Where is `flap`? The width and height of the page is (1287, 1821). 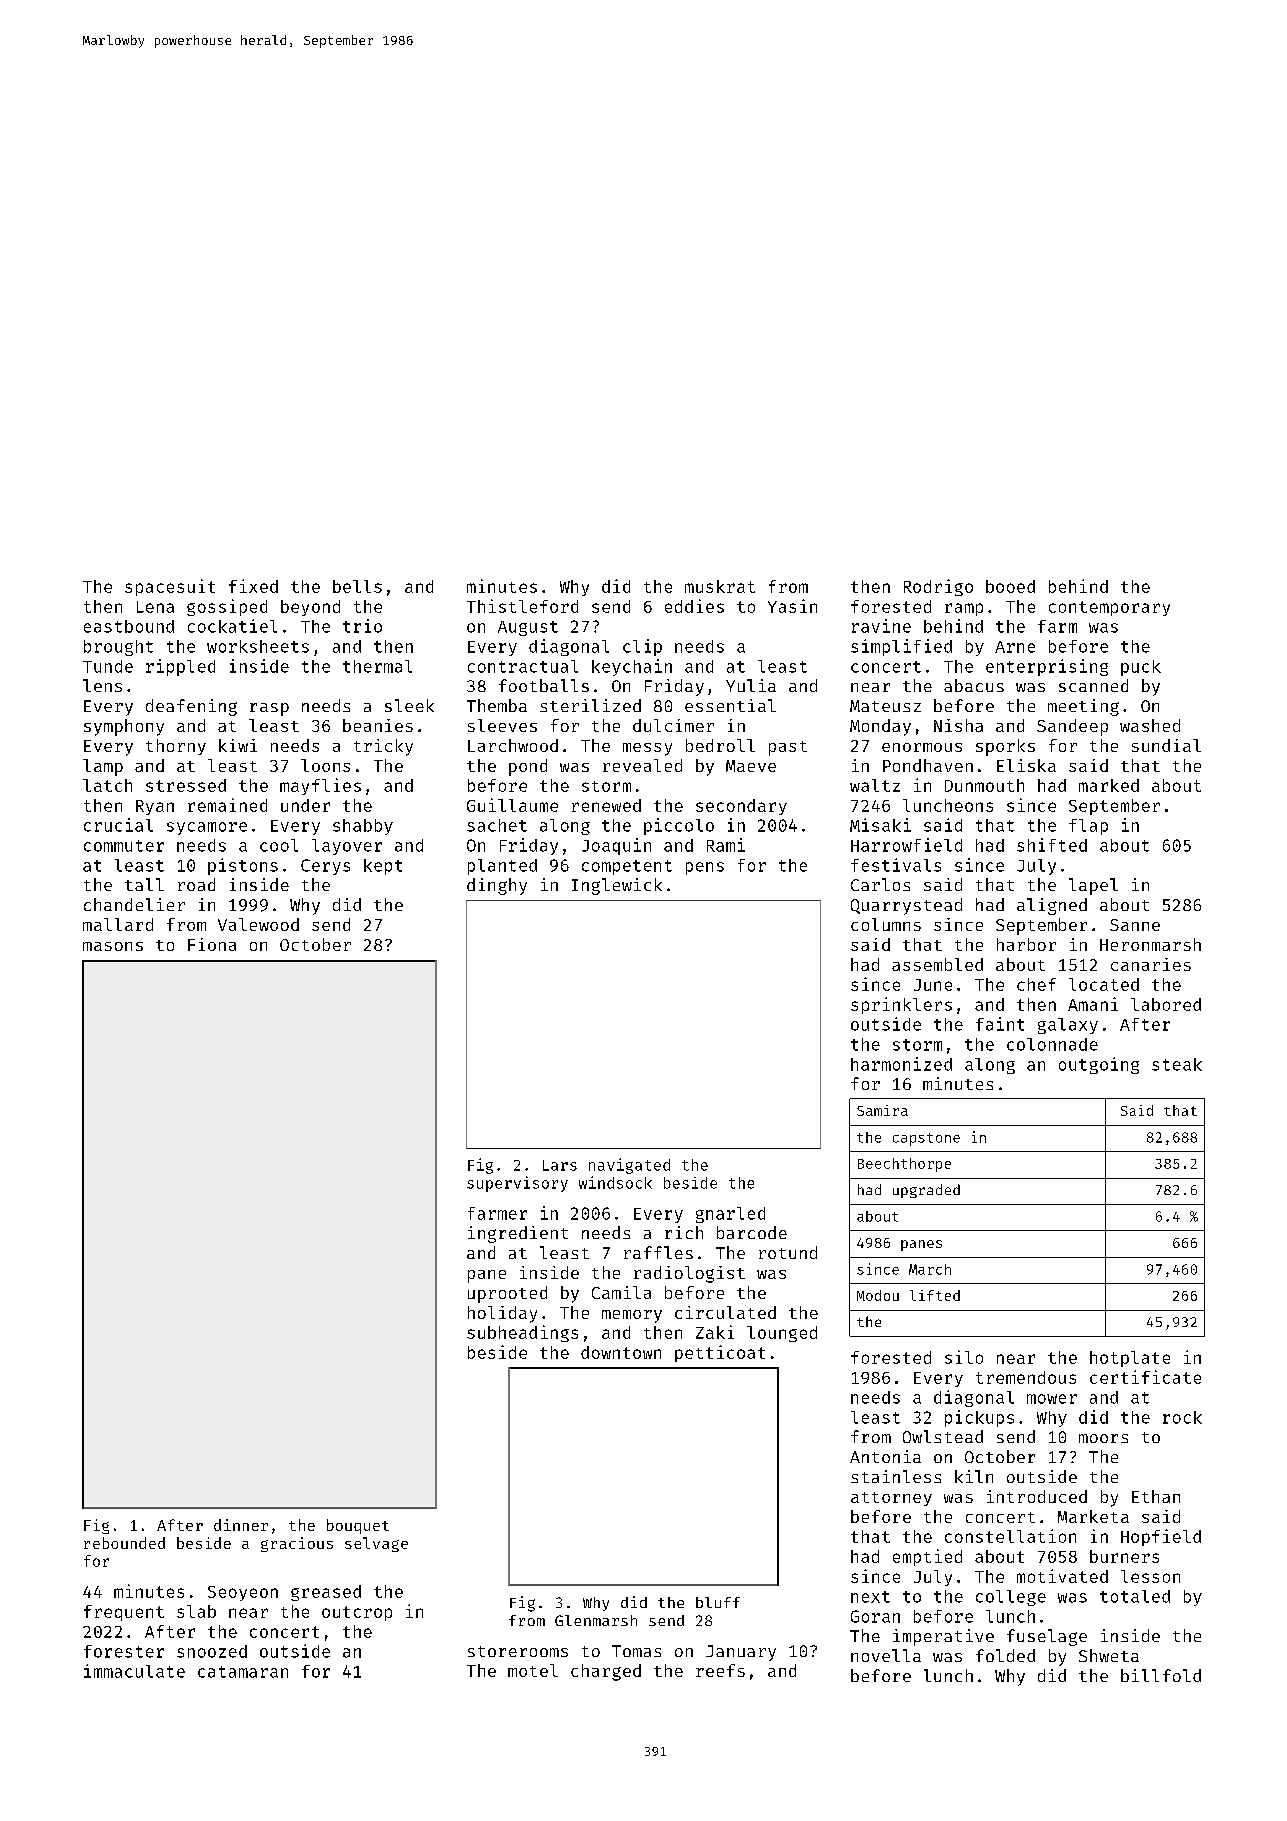
flap is located at coordinates (1088, 827).
